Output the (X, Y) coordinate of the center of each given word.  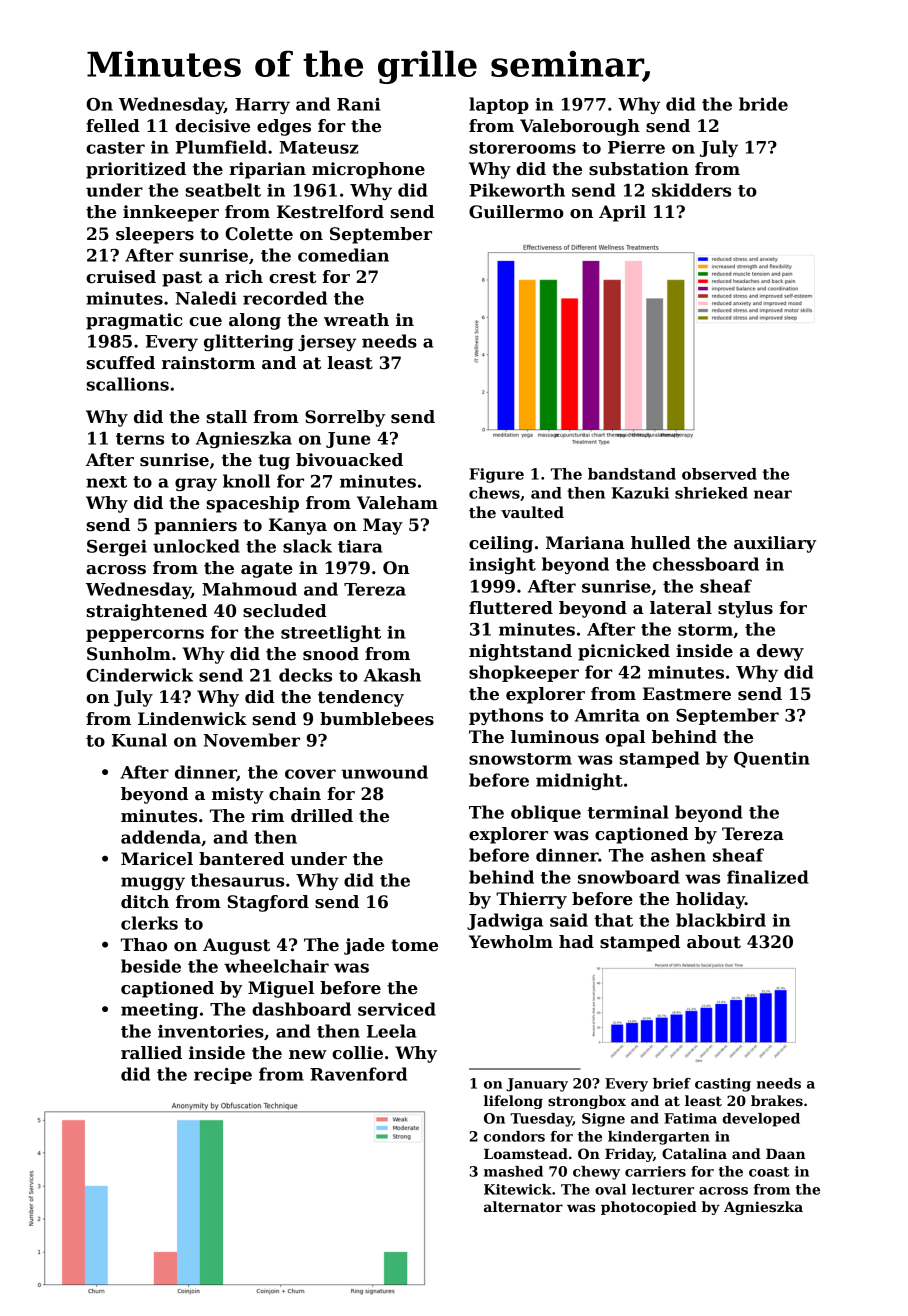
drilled (322, 816)
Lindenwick (192, 719)
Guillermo (516, 212)
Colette (259, 234)
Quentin (772, 760)
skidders (691, 190)
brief (672, 1083)
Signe (603, 1120)
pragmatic (134, 321)
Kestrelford (330, 212)
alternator (523, 1206)
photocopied (649, 1208)
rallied (151, 1053)
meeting (159, 1011)
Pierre (636, 147)
